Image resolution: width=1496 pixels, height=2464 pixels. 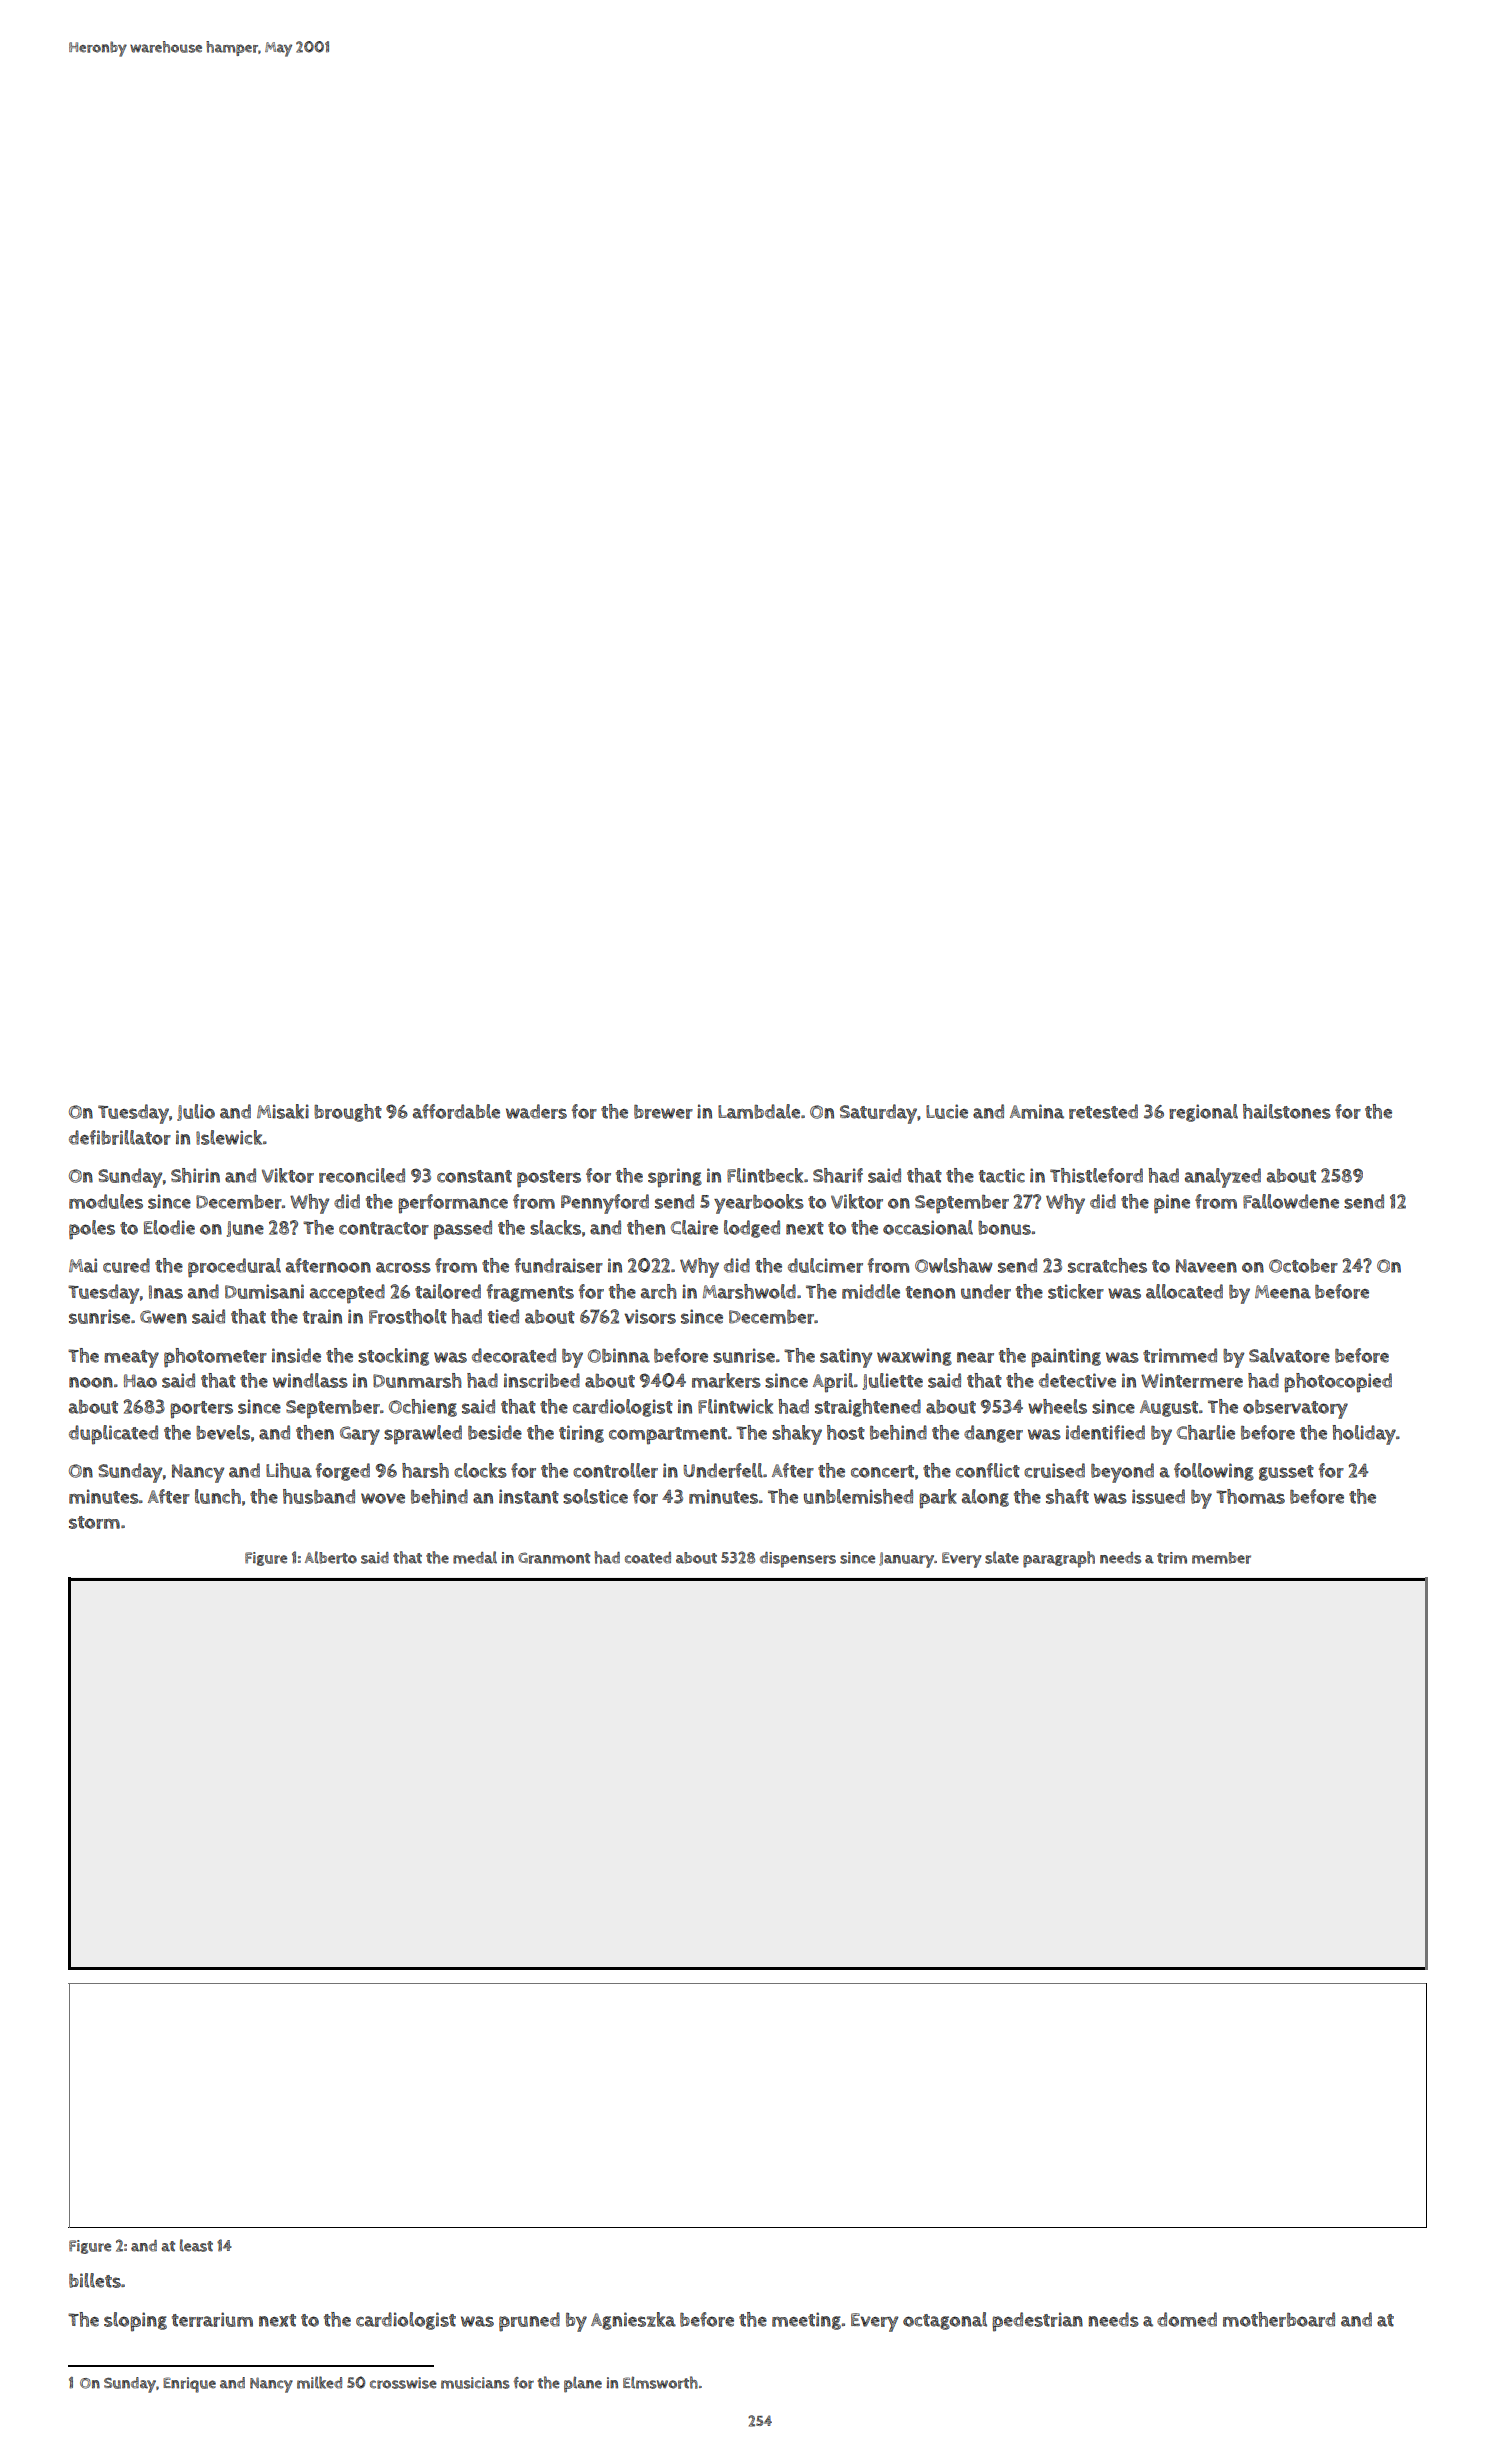 What do you see at coordinates (456, 1111) in the document?
I see `affordable` at bounding box center [456, 1111].
